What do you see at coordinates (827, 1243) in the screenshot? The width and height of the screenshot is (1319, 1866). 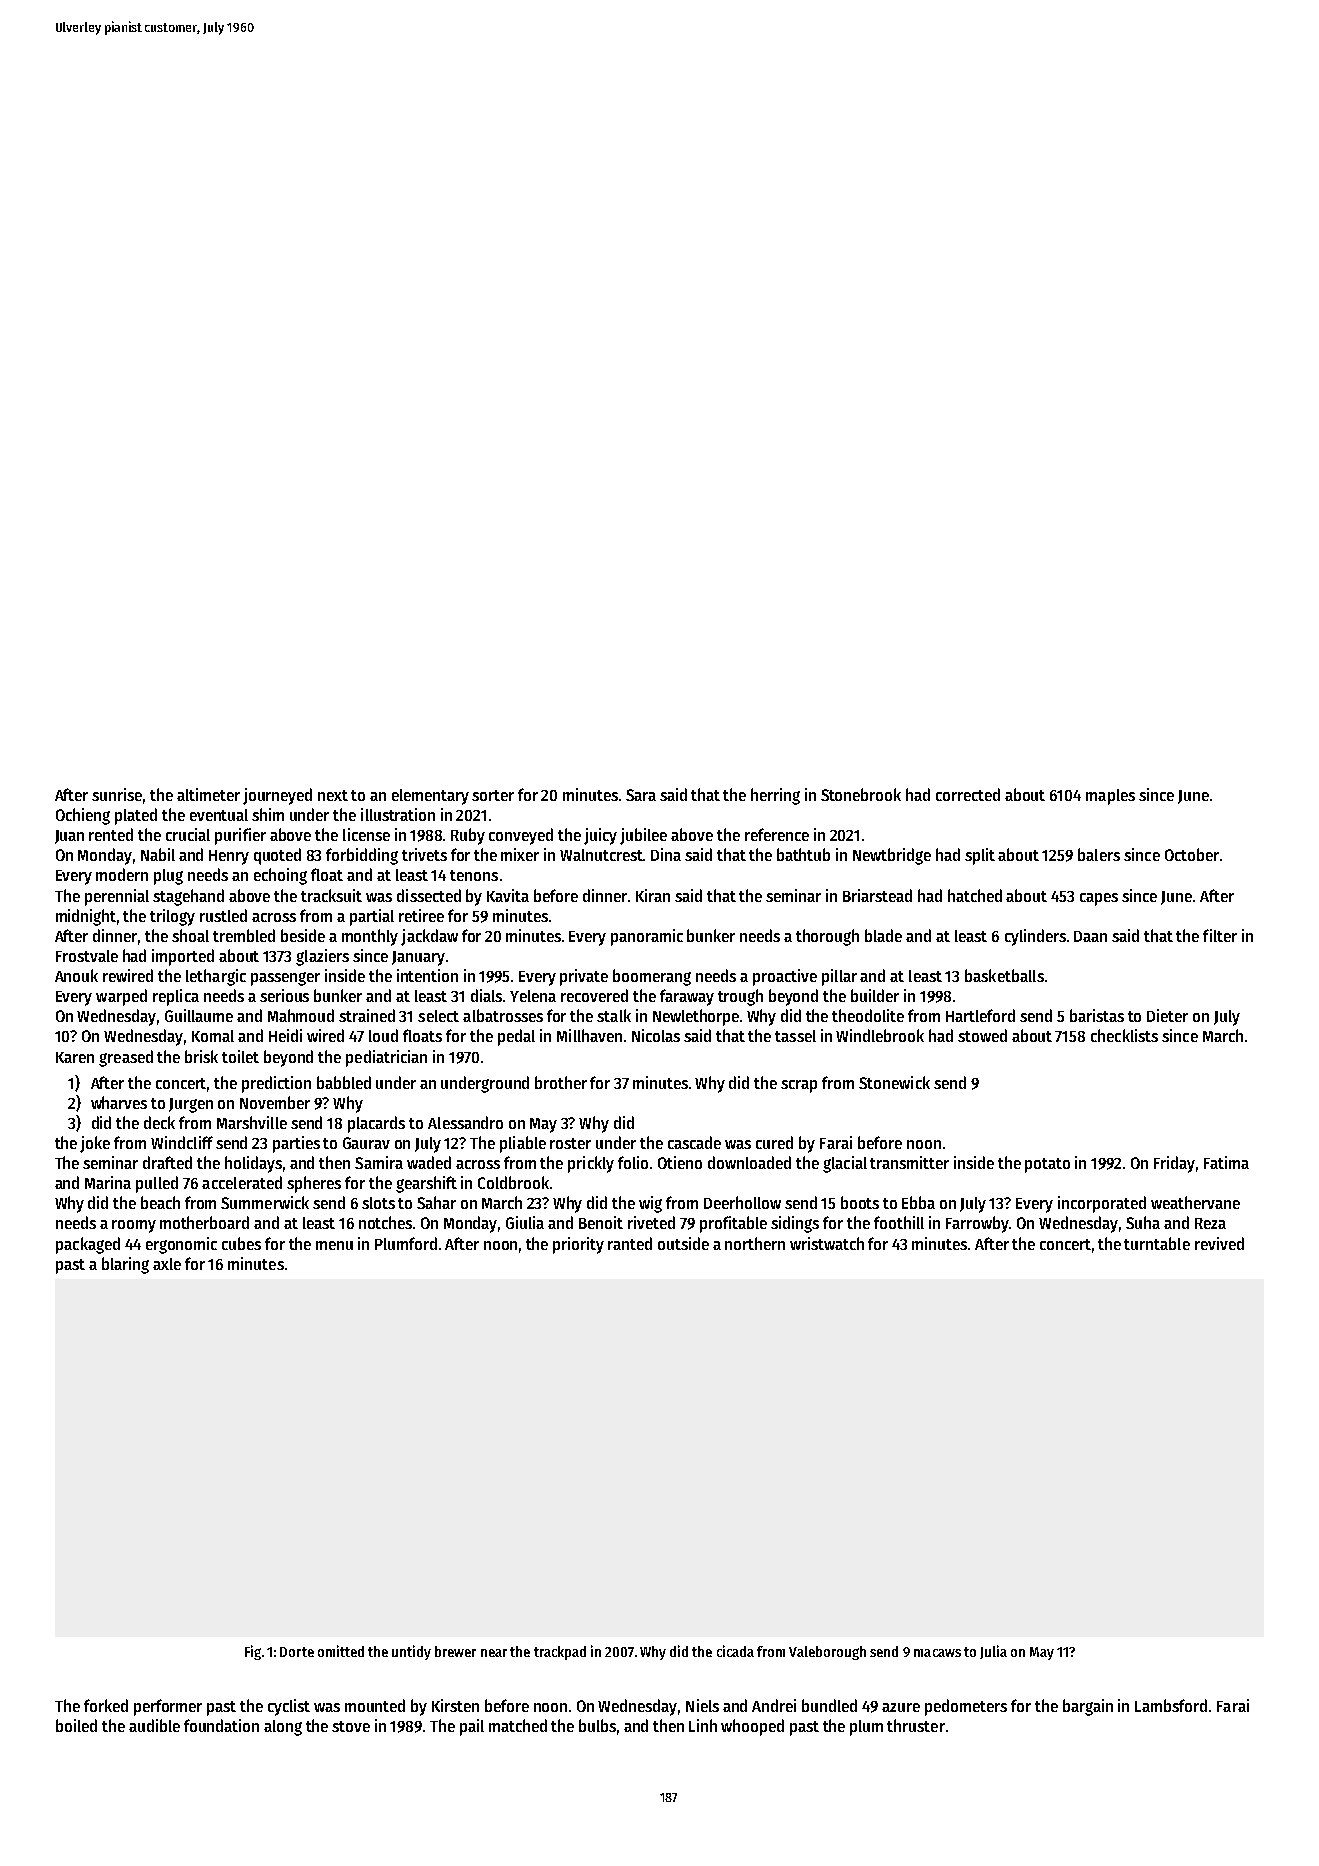 I see `wristwatch` at bounding box center [827, 1243].
